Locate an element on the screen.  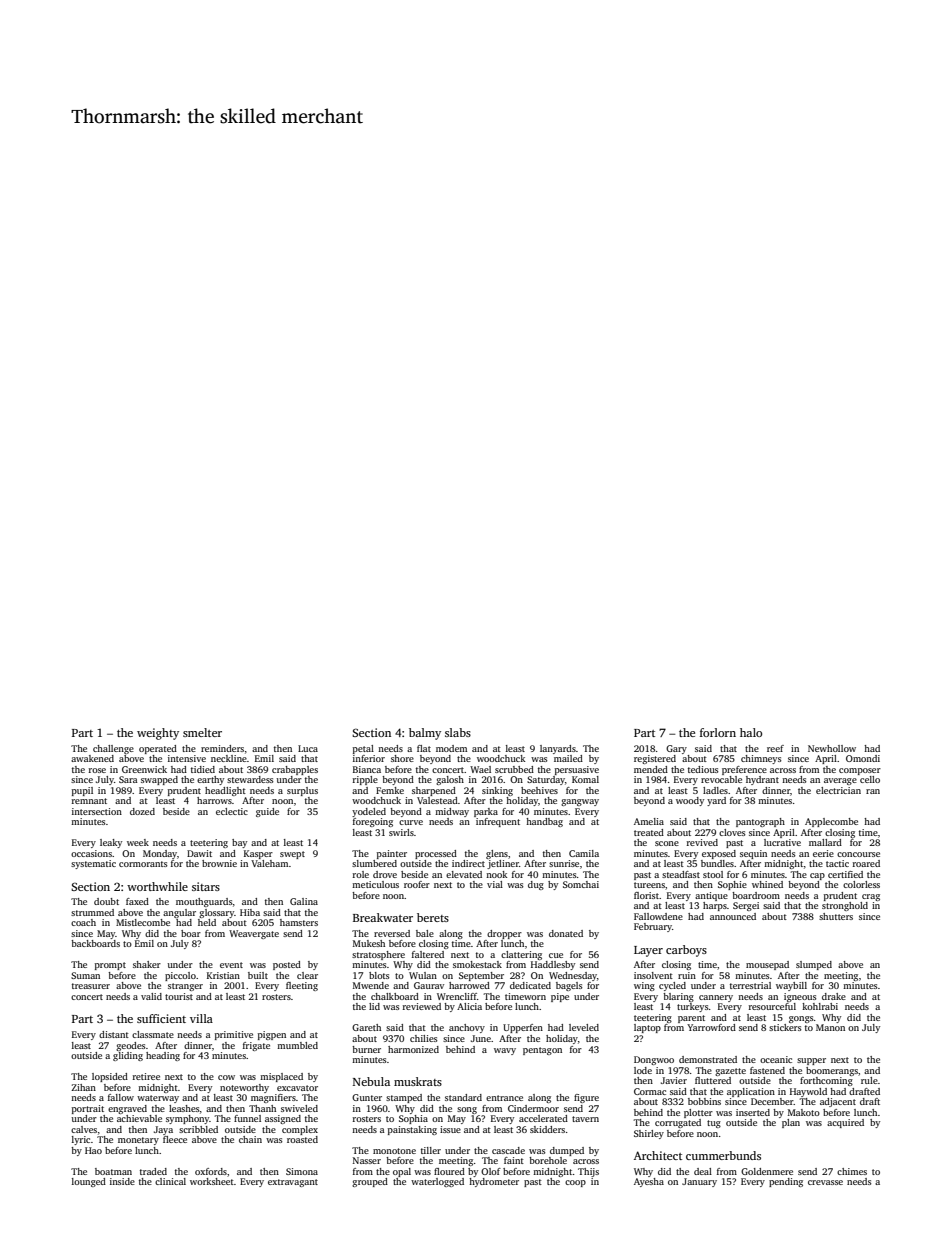
yodeled is located at coordinates (369, 812).
